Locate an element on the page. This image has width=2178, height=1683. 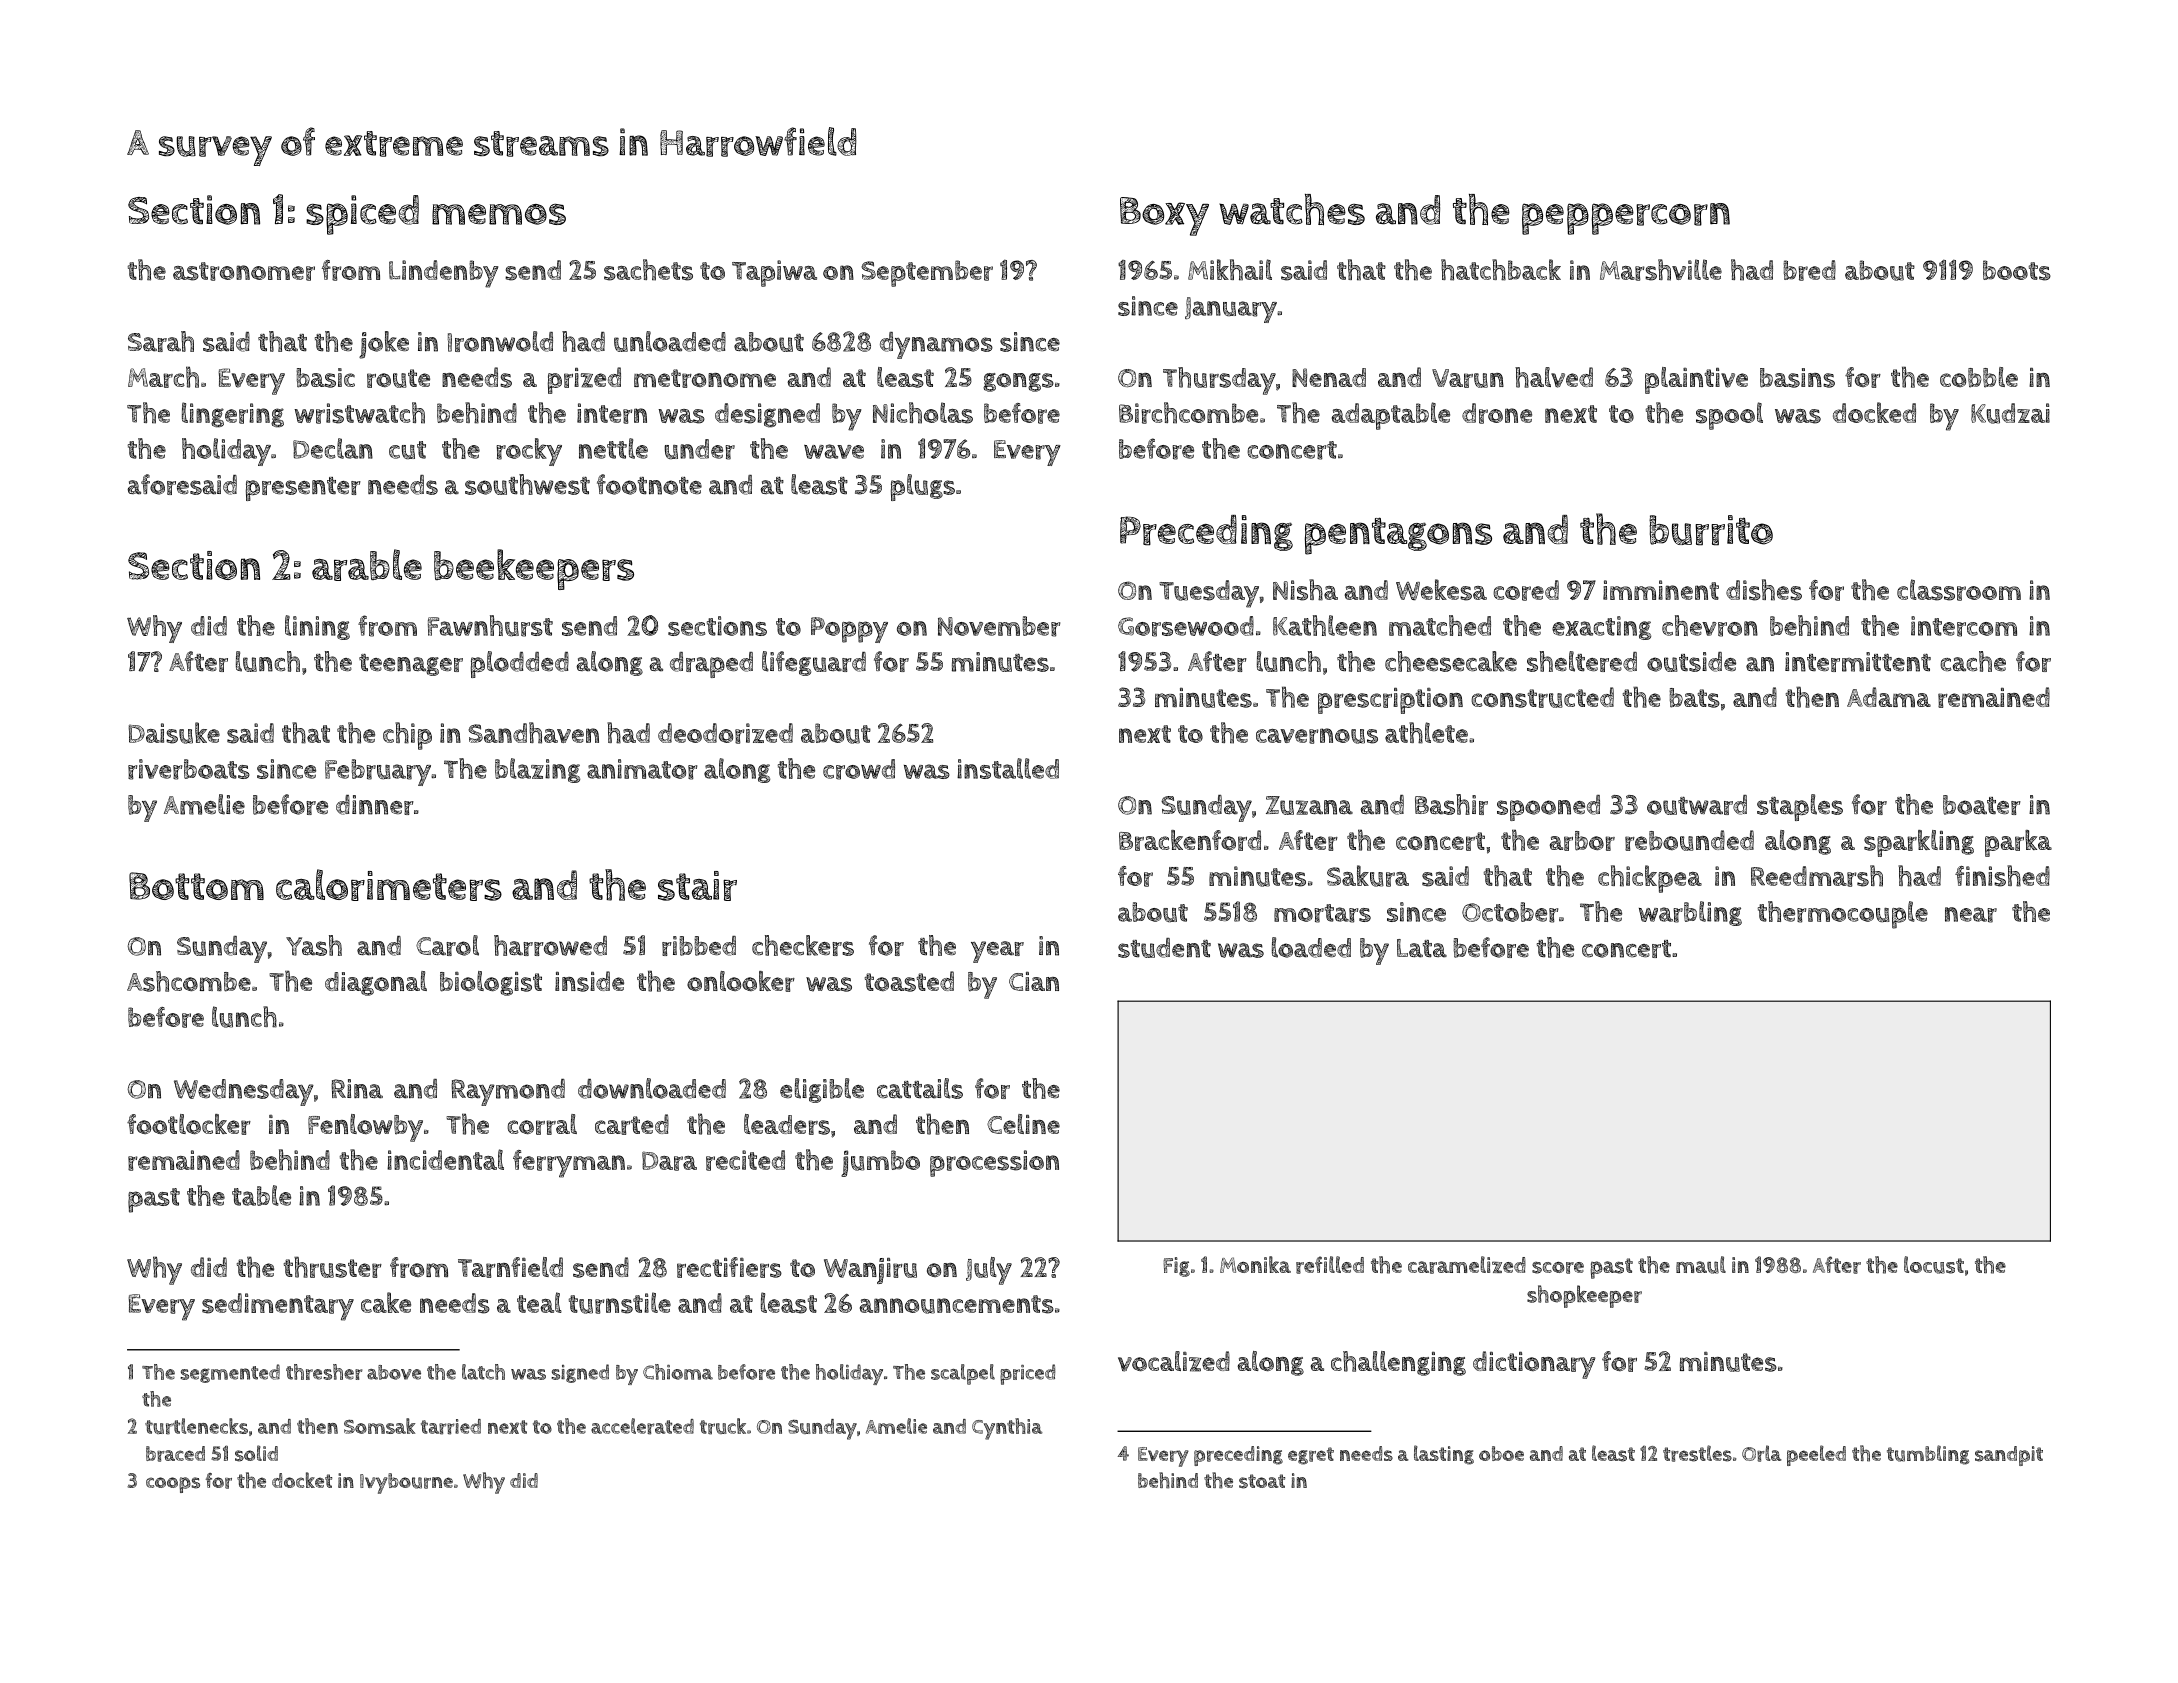
dictionary is located at coordinates (1534, 1365).
